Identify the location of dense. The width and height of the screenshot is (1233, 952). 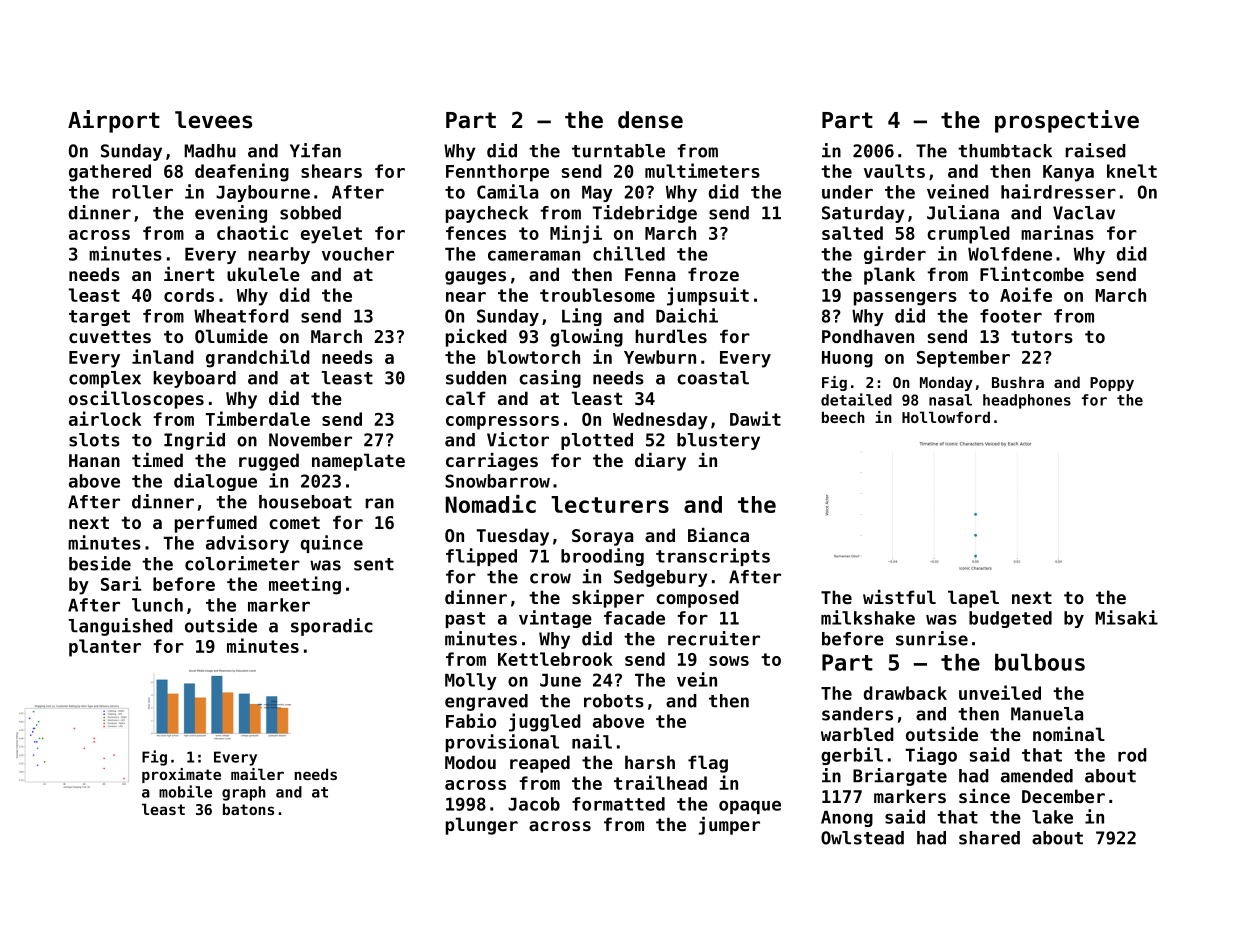
(650, 120).
